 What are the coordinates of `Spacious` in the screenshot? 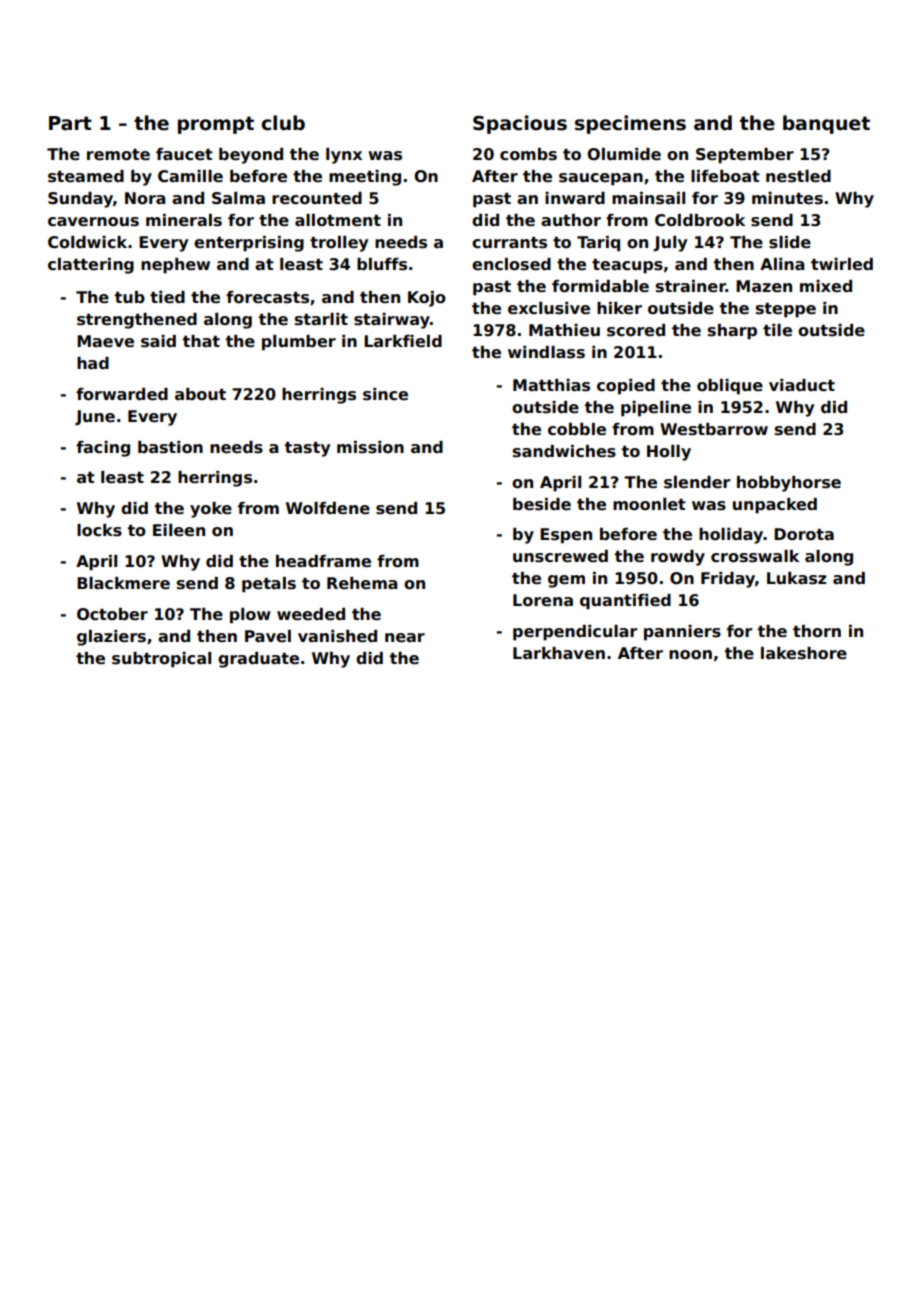 It's located at (520, 124).
